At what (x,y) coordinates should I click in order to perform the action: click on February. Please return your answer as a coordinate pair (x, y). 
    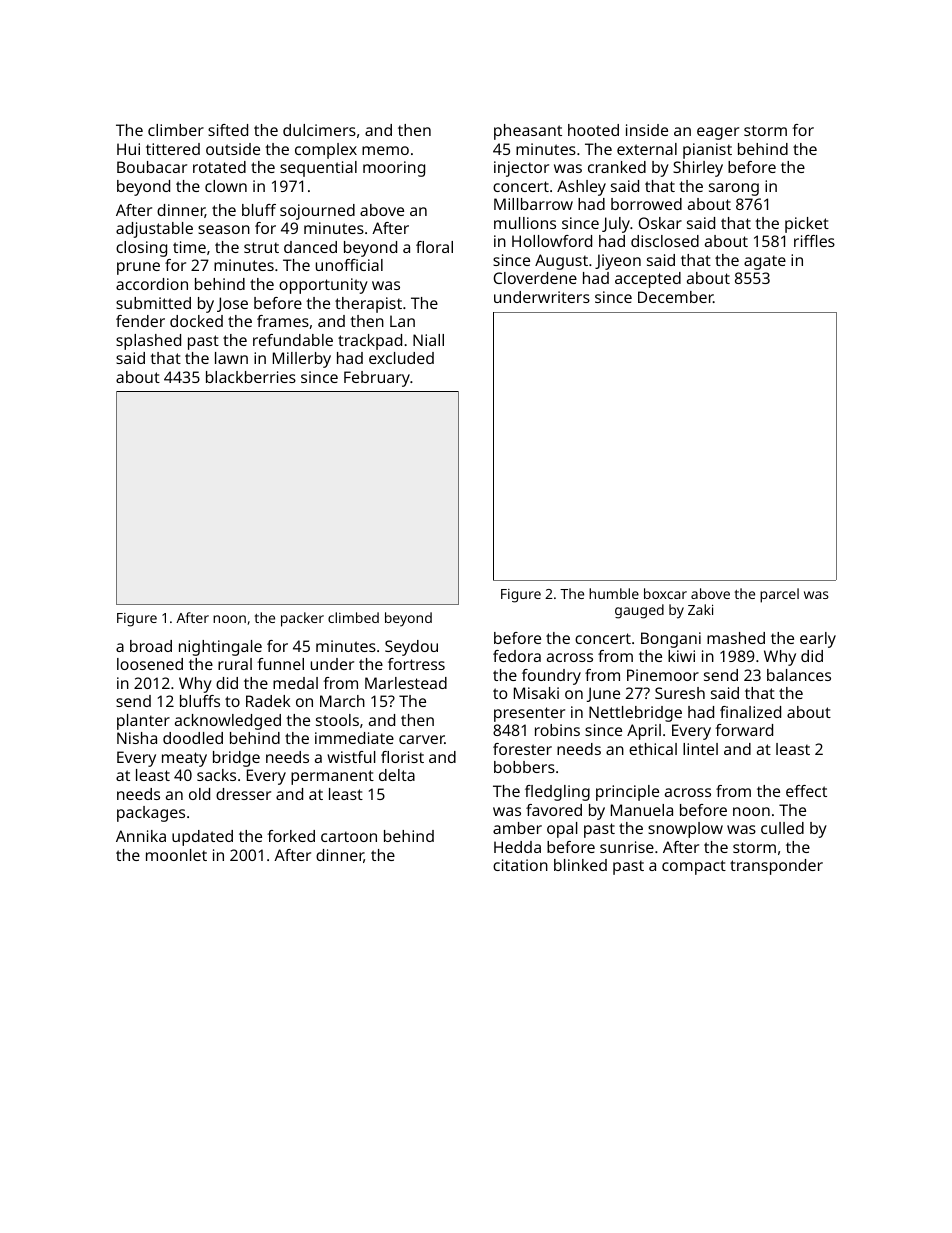
    Looking at the image, I should click on (377, 379).
